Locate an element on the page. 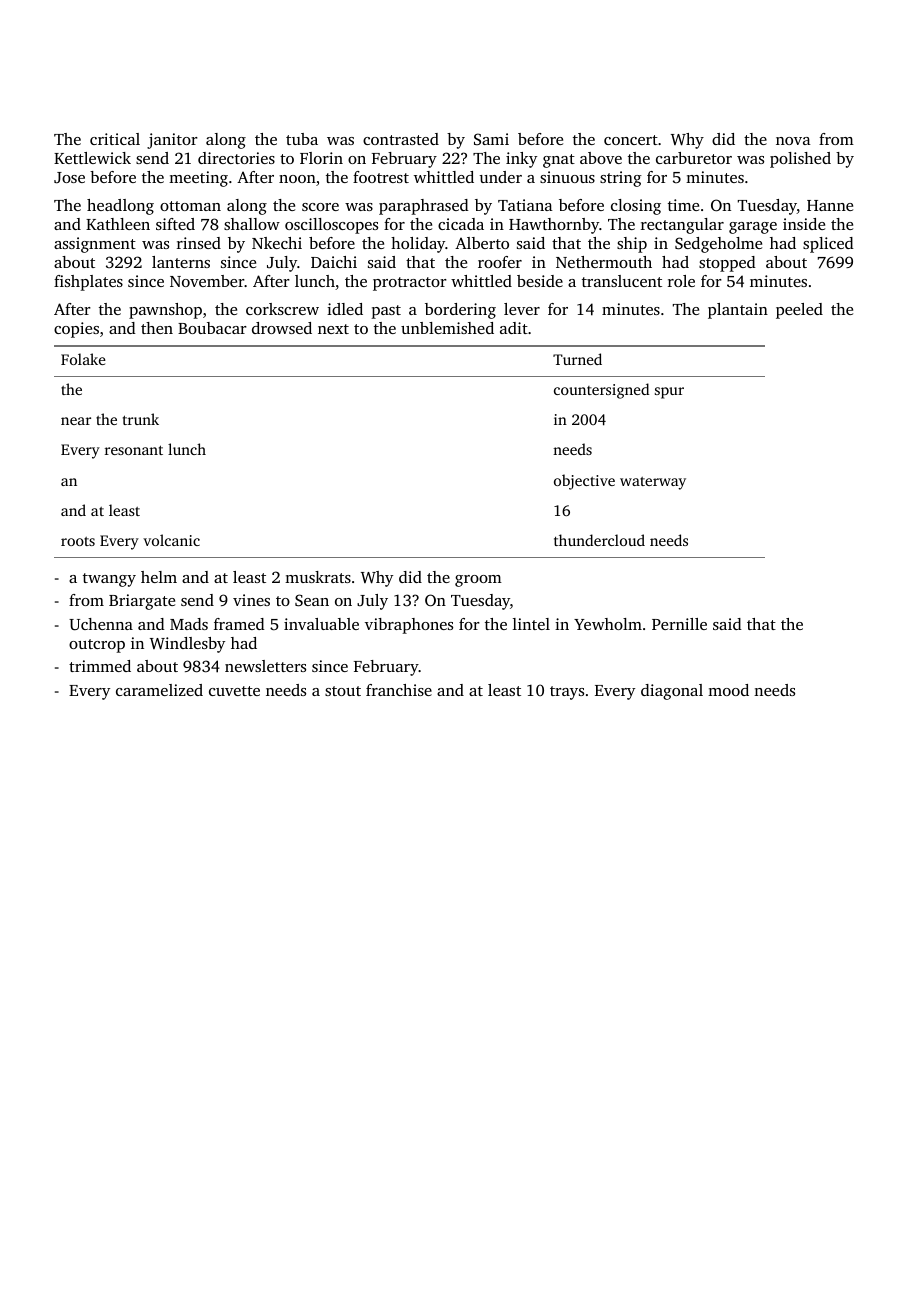  role is located at coordinates (681, 281).
